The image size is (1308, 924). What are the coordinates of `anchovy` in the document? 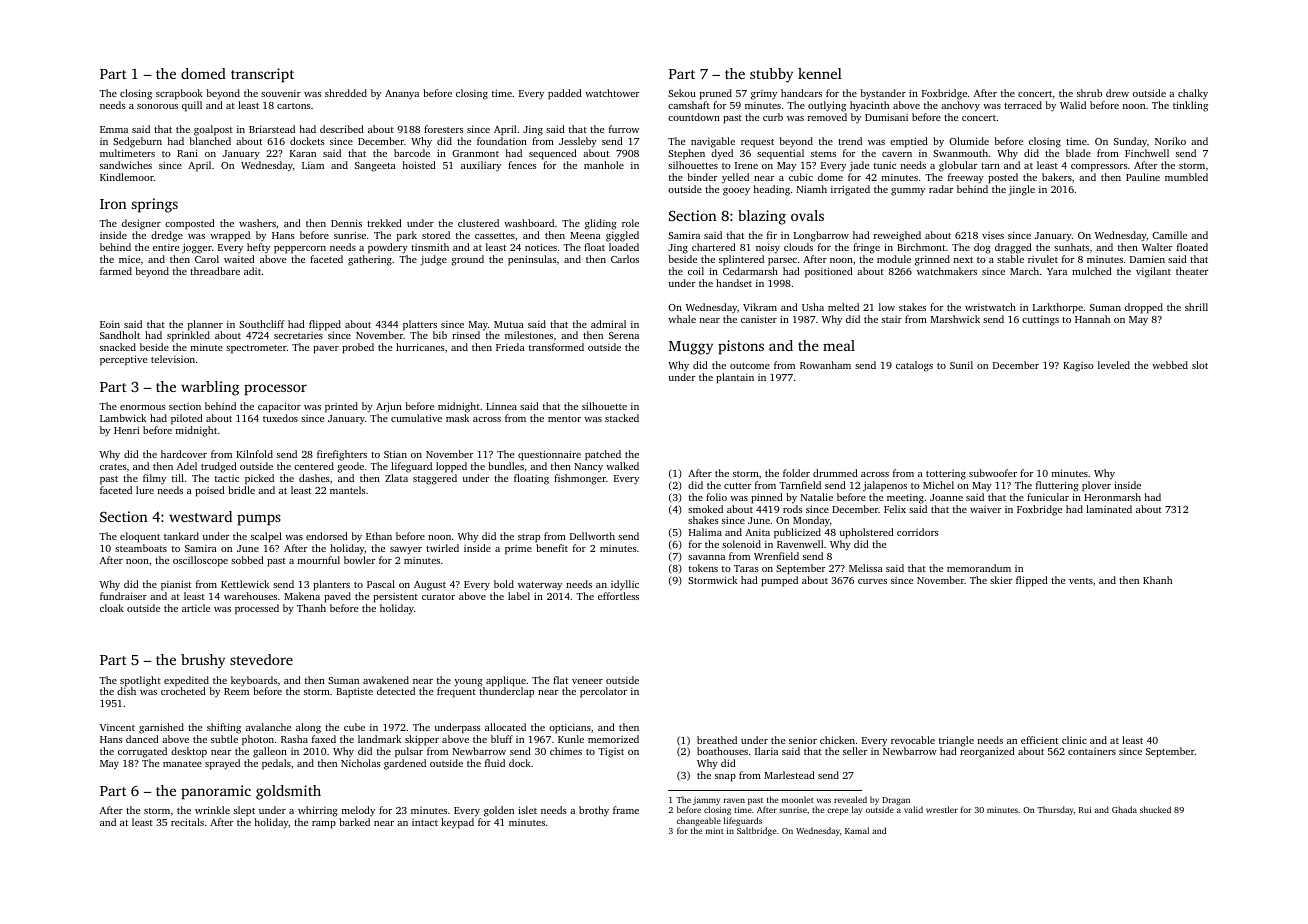 It's located at (960, 106).
